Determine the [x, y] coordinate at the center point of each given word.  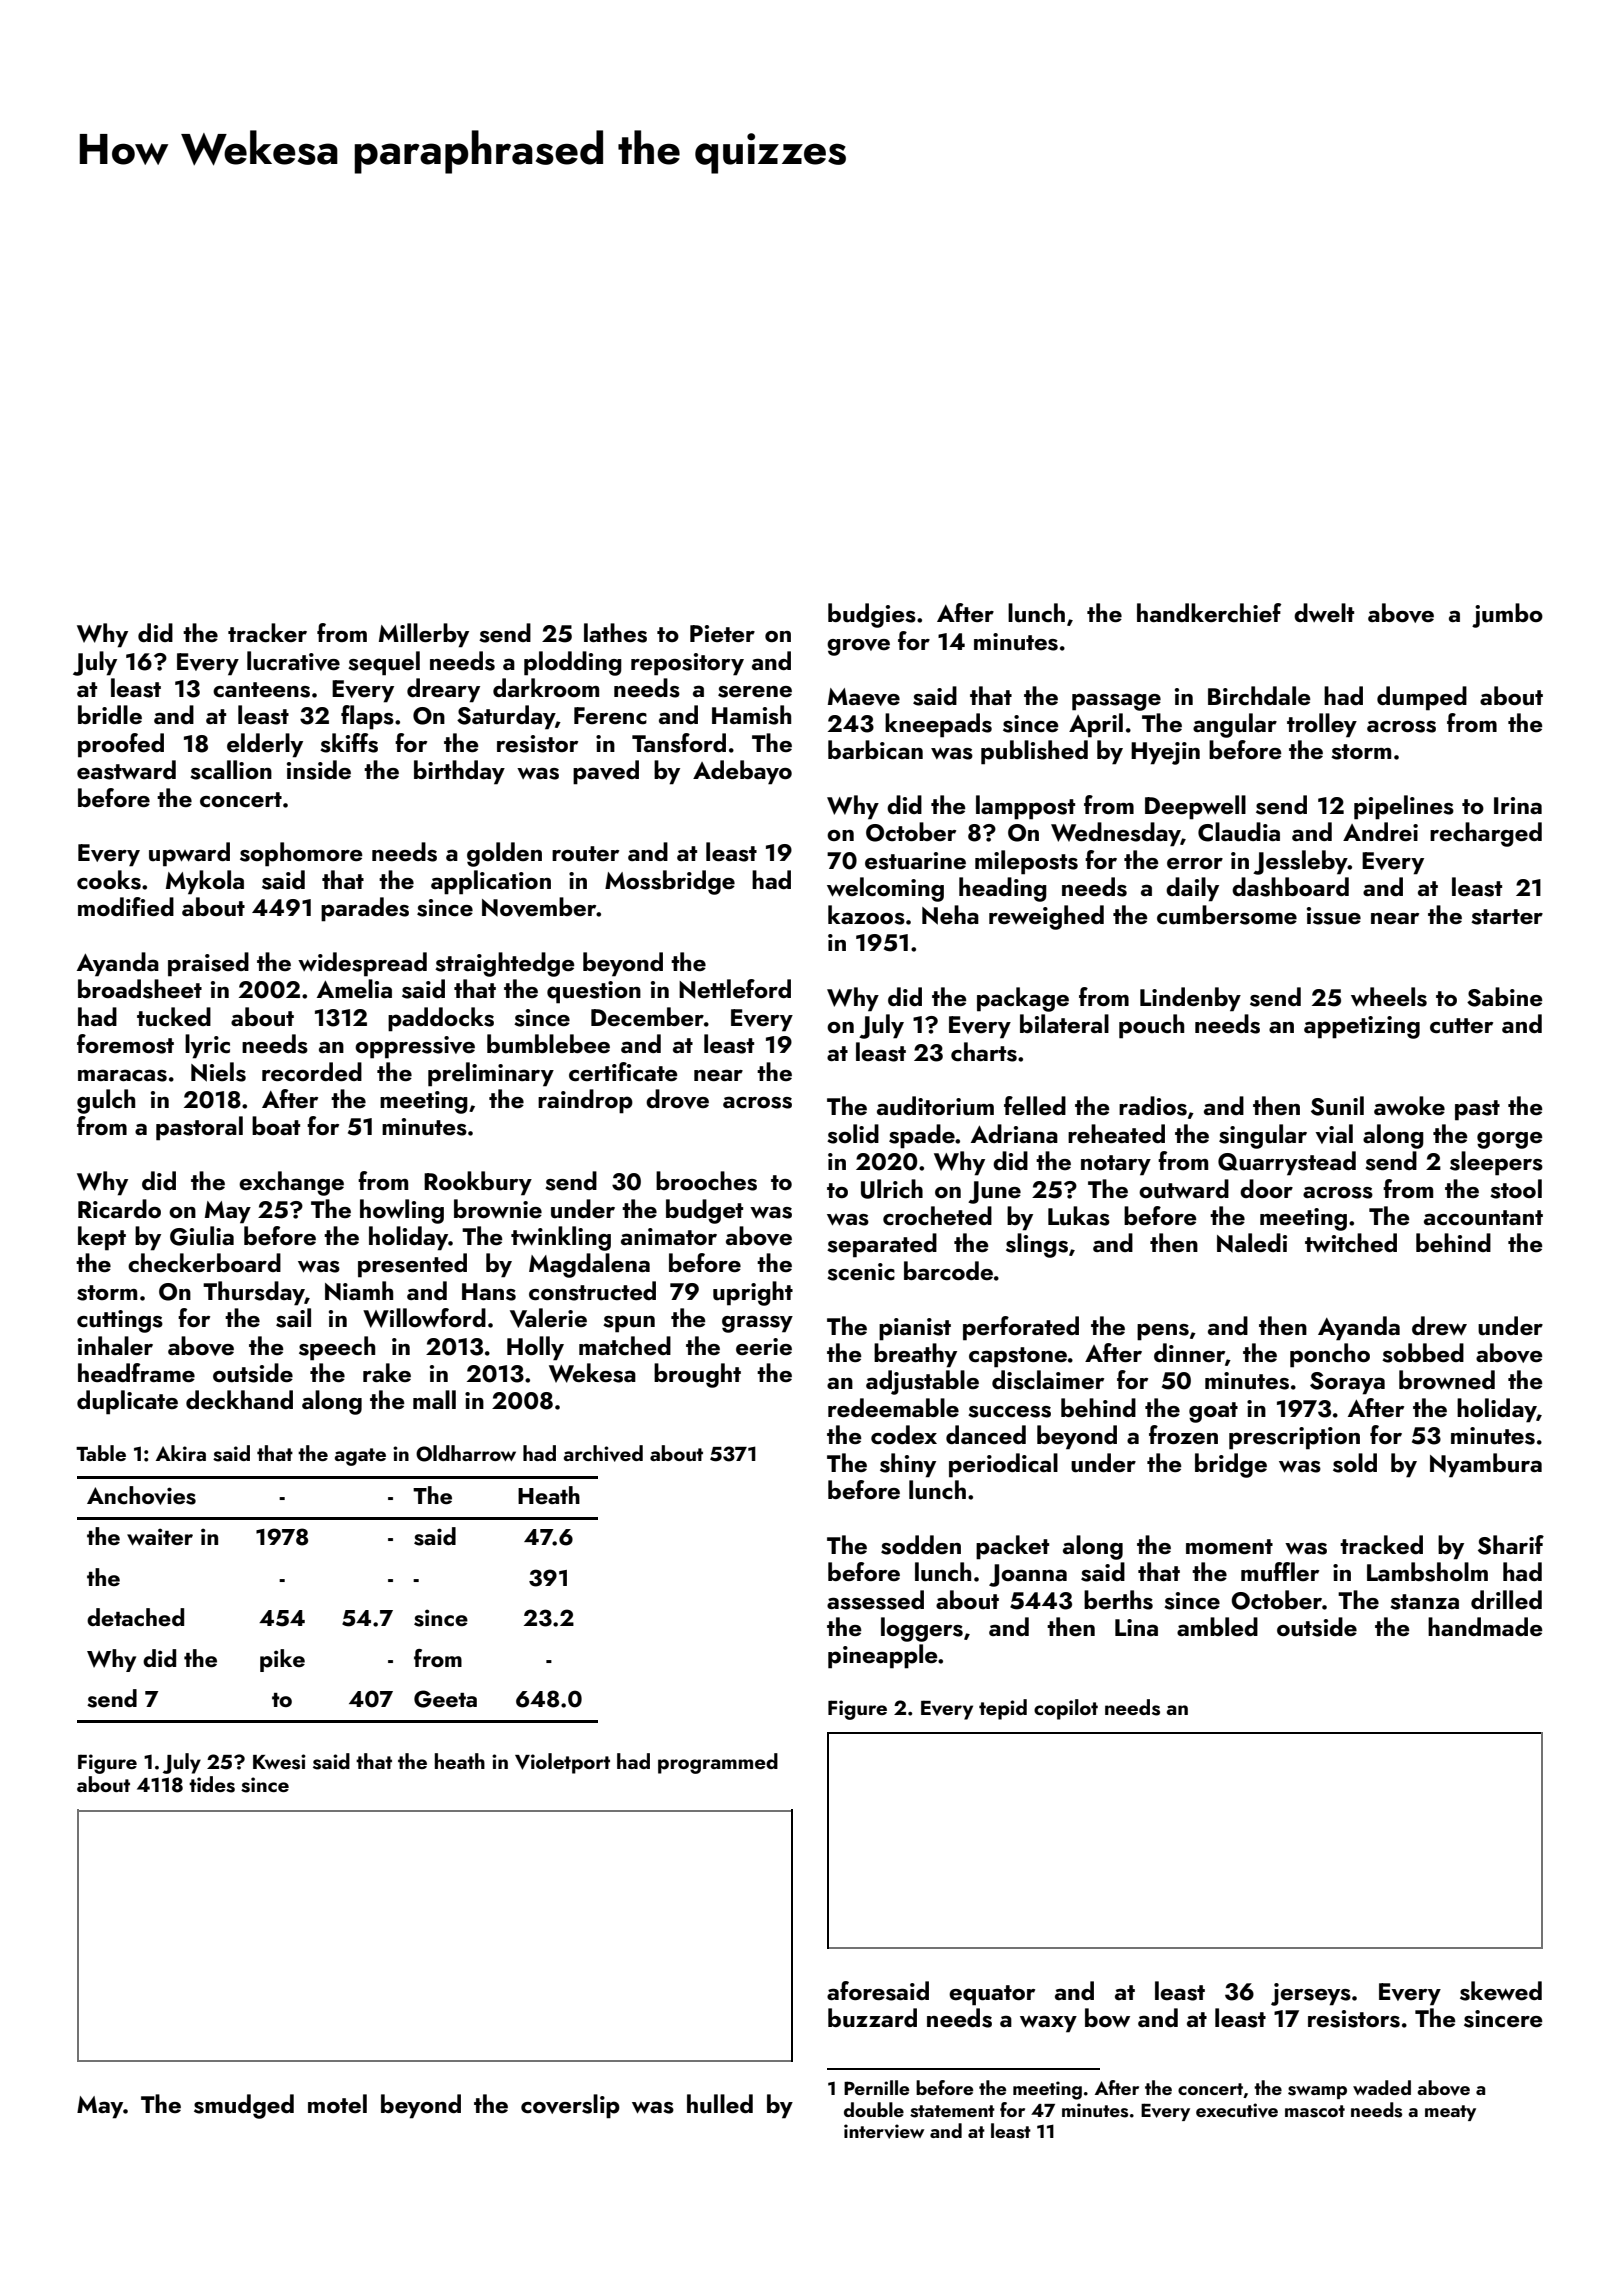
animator [669, 1236]
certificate [623, 1072]
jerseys [1311, 1994]
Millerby [424, 635]
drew [1439, 1325]
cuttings [120, 1321]
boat [276, 1125]
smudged [244, 2106]
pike [282, 1660]
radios [1153, 1106]
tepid [1003, 1709]
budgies [872, 615]
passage [1116, 702]
